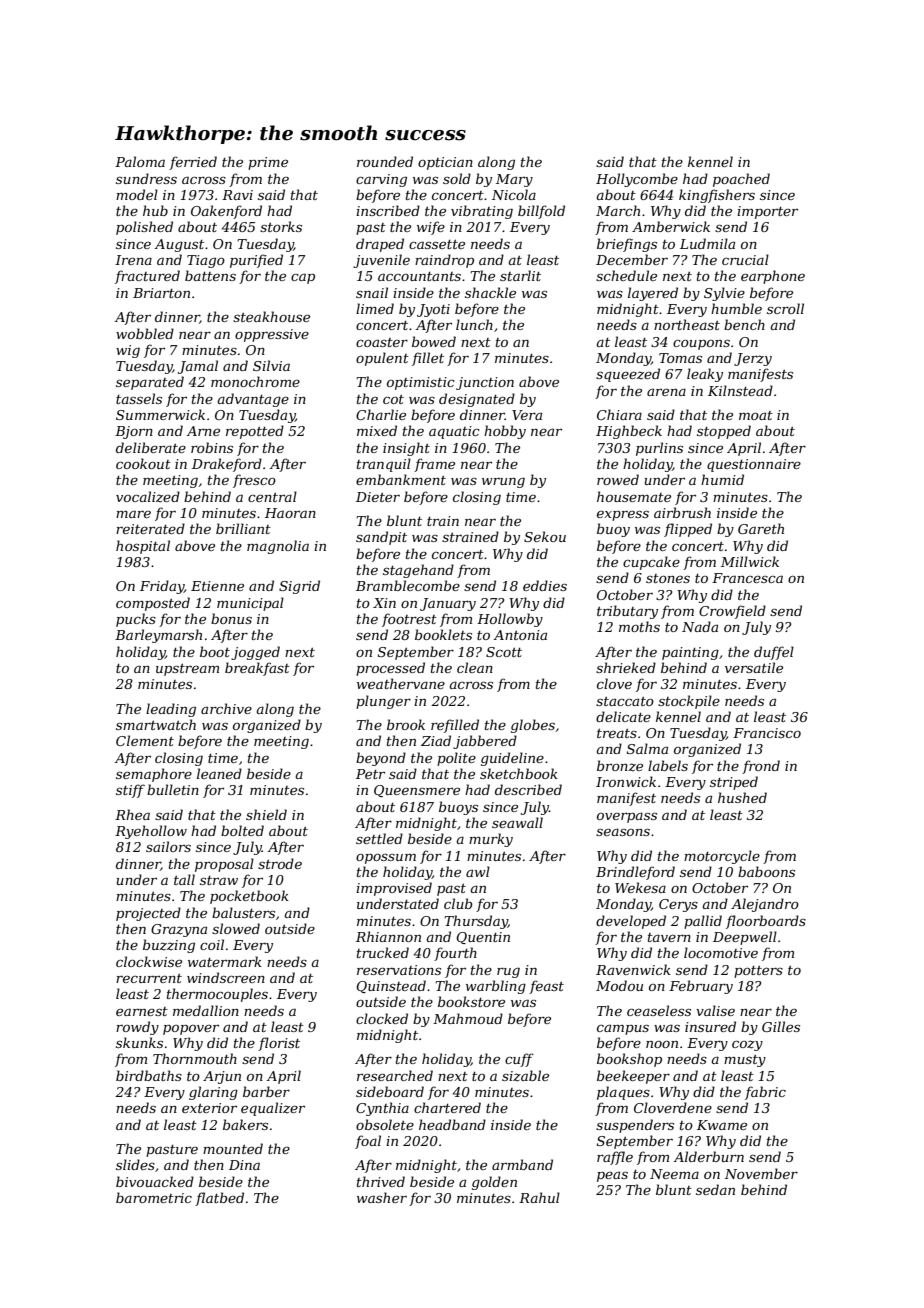 Image resolution: width=924 pixels, height=1308 pixels. What do you see at coordinates (678, 905) in the page?
I see `Cerys` at bounding box center [678, 905].
